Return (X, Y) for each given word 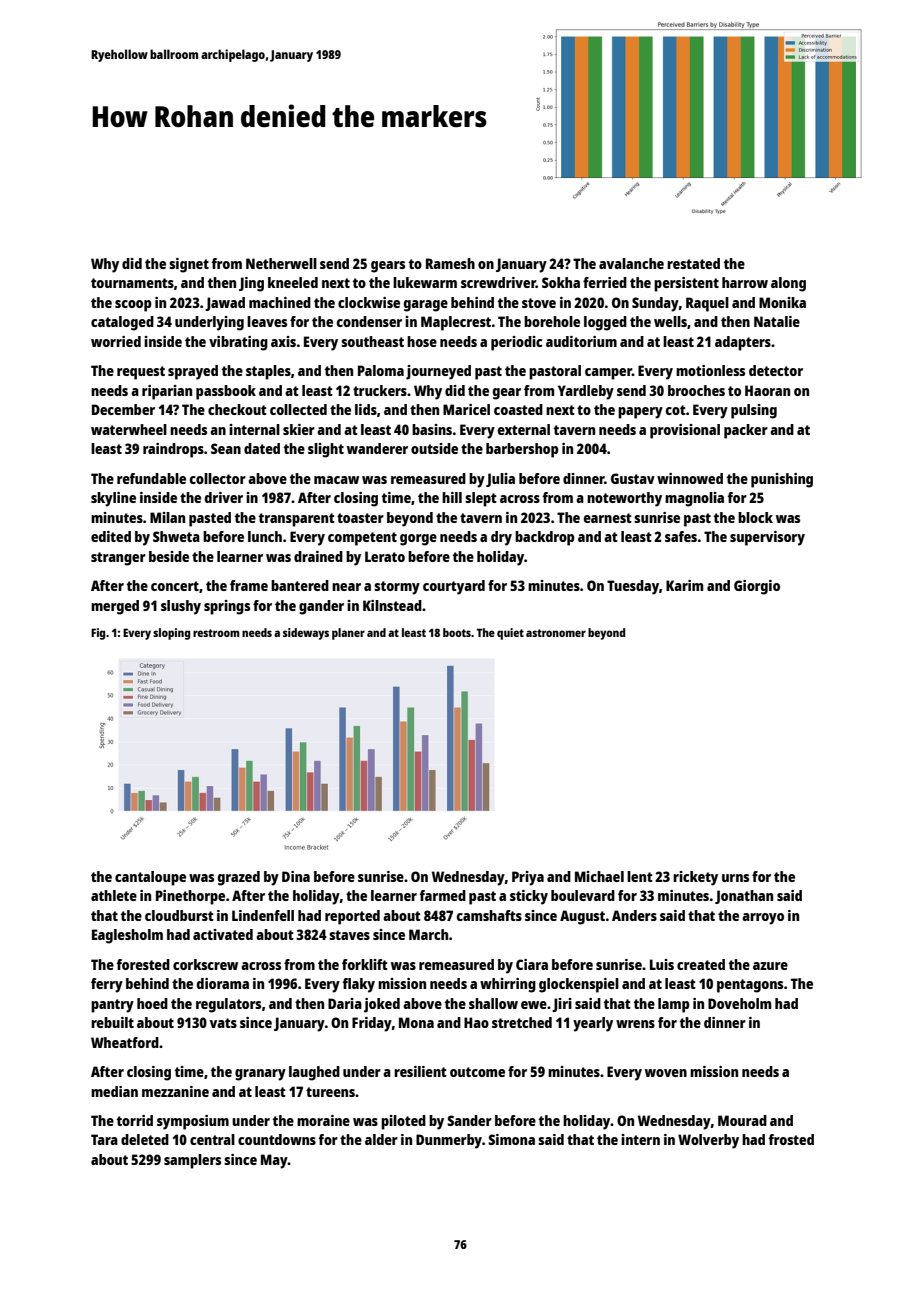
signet (189, 265)
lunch (265, 536)
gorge (418, 540)
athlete (114, 895)
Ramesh (450, 263)
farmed (442, 895)
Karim (684, 585)
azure (770, 966)
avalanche (631, 263)
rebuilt (112, 1022)
